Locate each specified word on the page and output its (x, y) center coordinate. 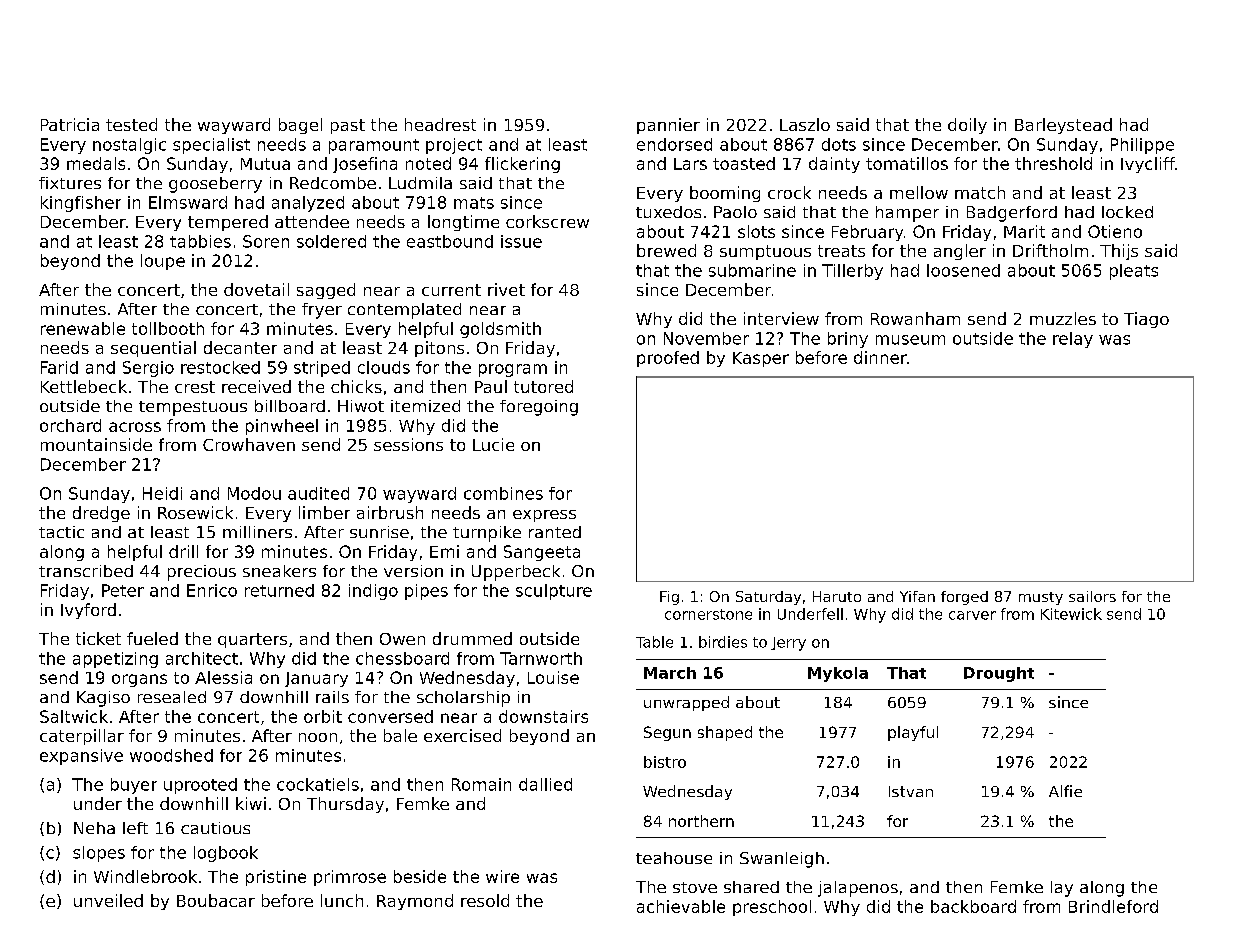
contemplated (404, 311)
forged (964, 598)
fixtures (70, 183)
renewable (83, 328)
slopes (99, 854)
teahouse (674, 858)
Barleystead (1063, 126)
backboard (973, 906)
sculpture (554, 592)
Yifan (917, 596)
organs (139, 680)
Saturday (768, 598)
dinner (880, 357)
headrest (440, 124)
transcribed (86, 571)
